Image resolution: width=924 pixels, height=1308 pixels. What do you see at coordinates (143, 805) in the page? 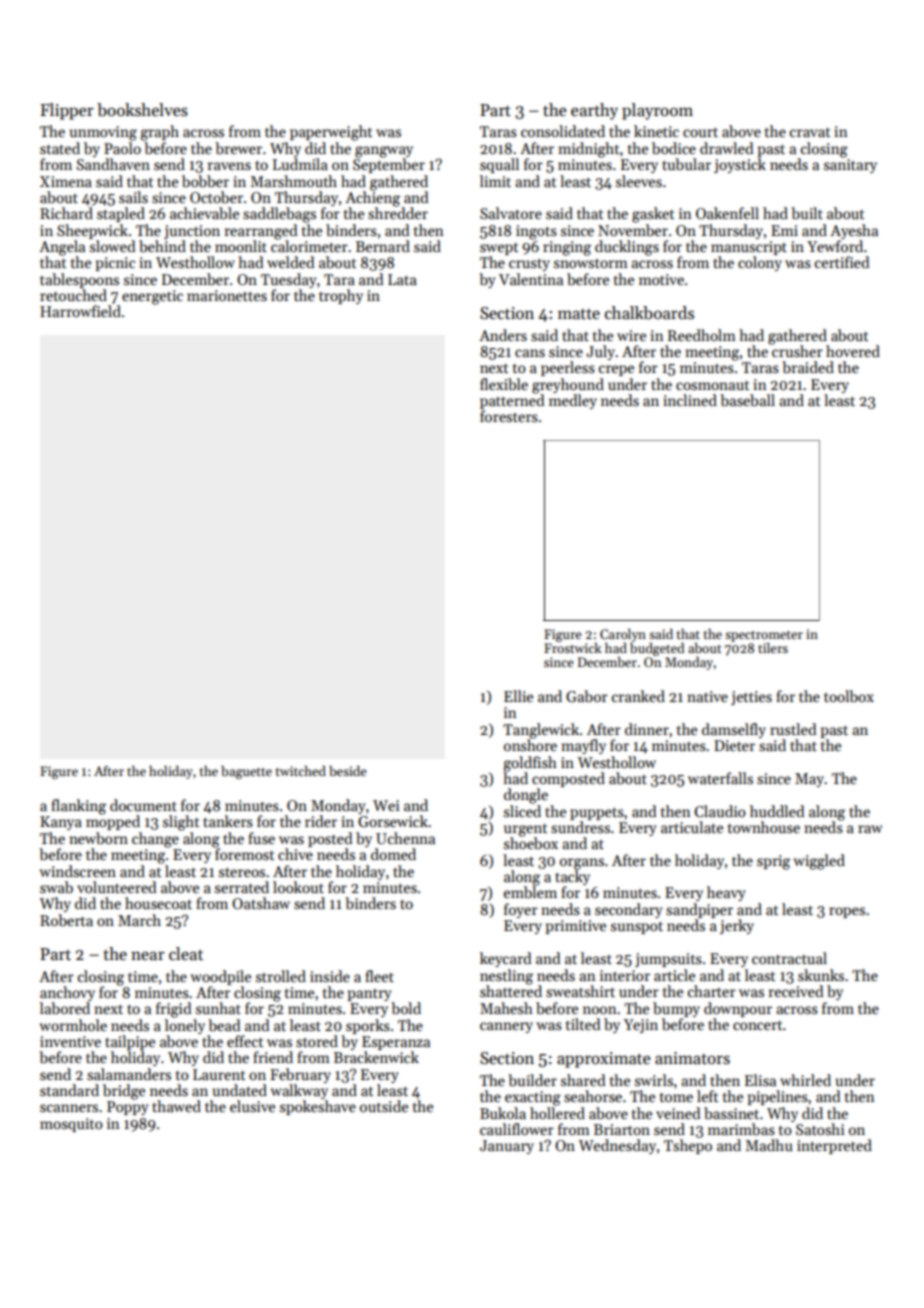
I see `document` at bounding box center [143, 805].
